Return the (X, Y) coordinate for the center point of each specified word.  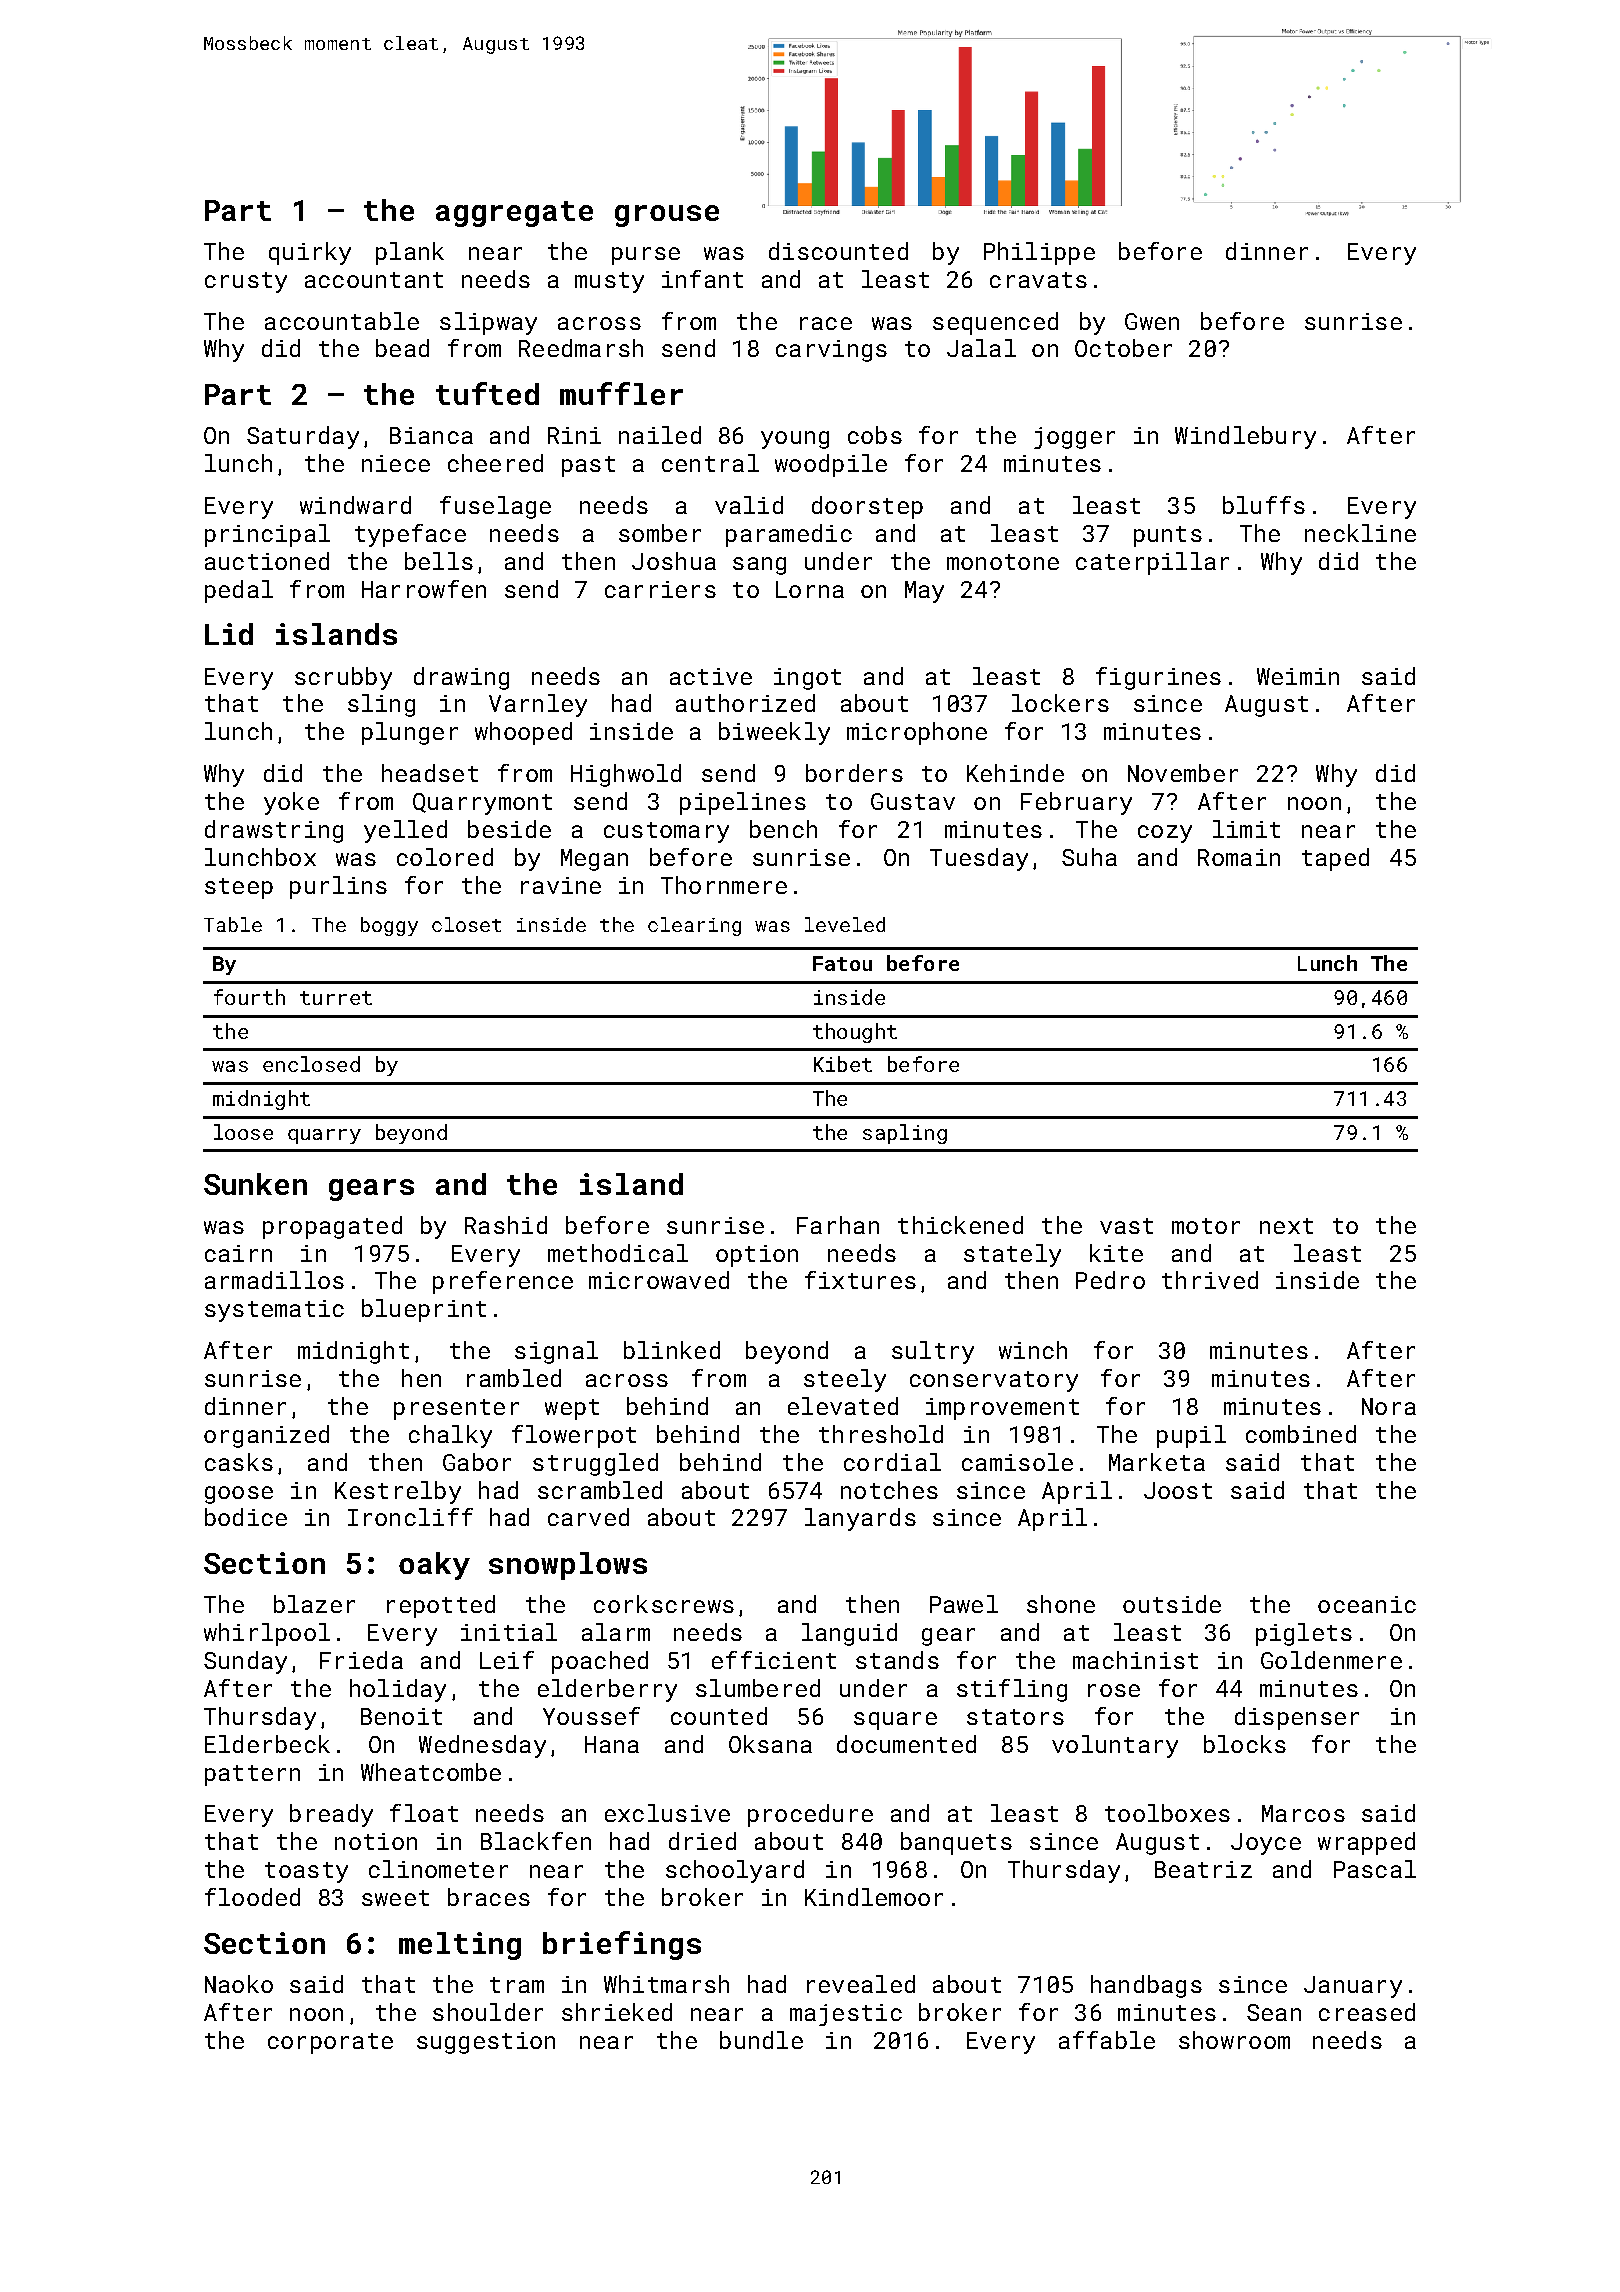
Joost (1178, 1490)
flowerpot (574, 1436)
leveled (845, 924)
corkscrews (664, 1604)
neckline (1360, 533)
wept (572, 1409)
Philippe (1039, 253)
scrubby (343, 678)
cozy (1165, 834)
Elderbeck (267, 1744)
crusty (246, 282)
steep (239, 888)
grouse (667, 216)
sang (759, 566)
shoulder (488, 2012)
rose (1114, 1690)
